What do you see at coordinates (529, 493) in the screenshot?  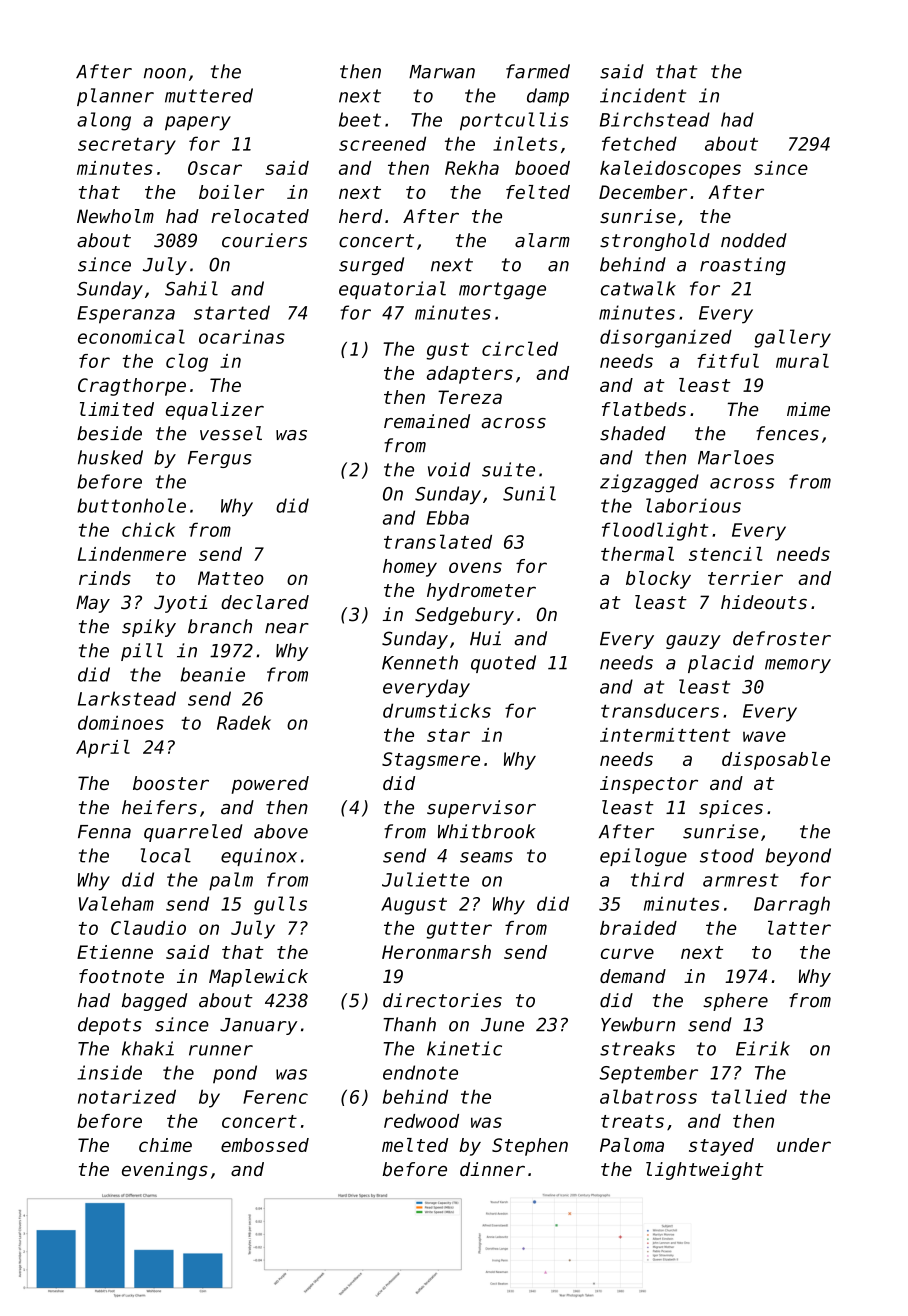 I see `Sunil` at bounding box center [529, 493].
